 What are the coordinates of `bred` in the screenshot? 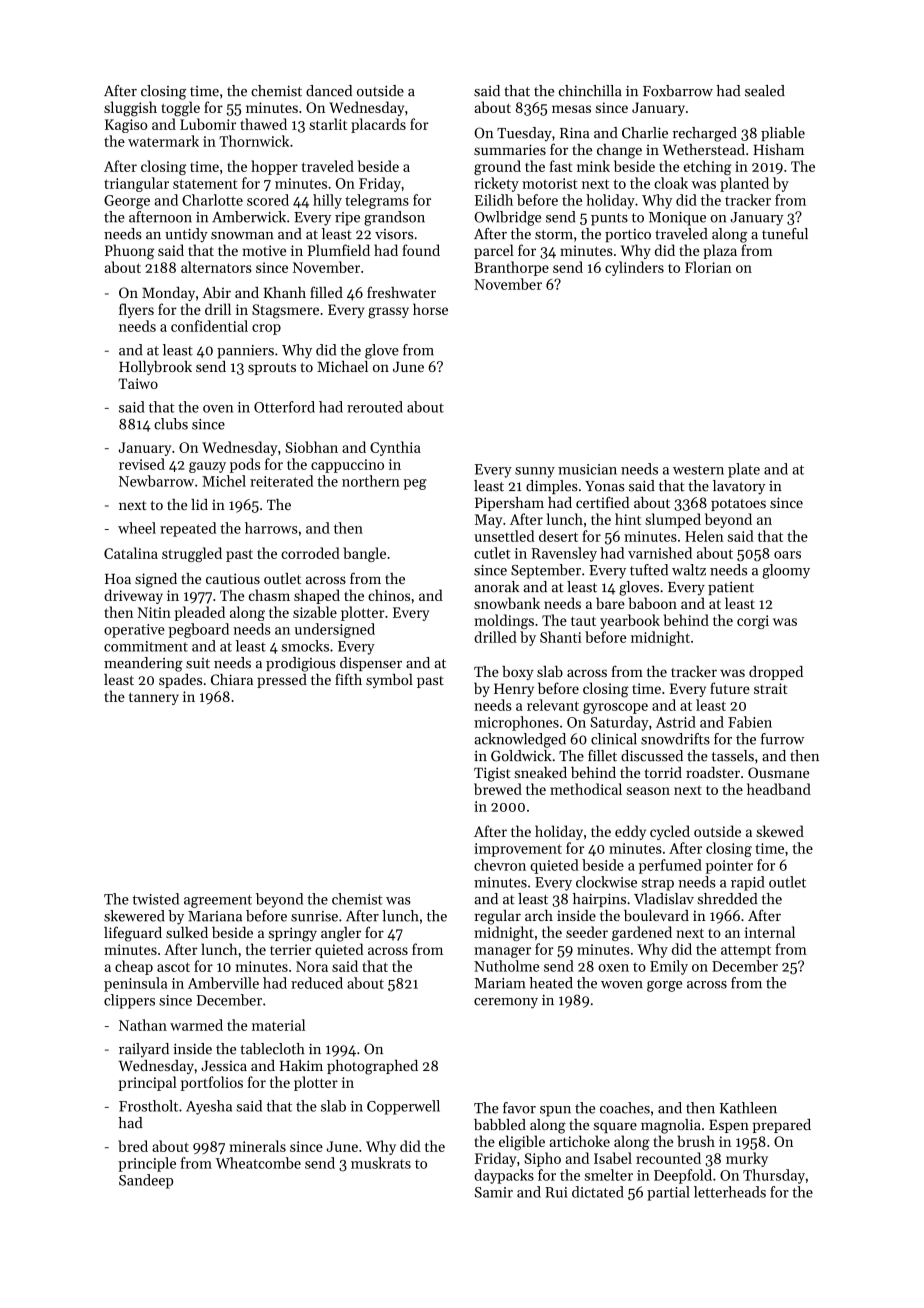 It's located at (133, 1146).
